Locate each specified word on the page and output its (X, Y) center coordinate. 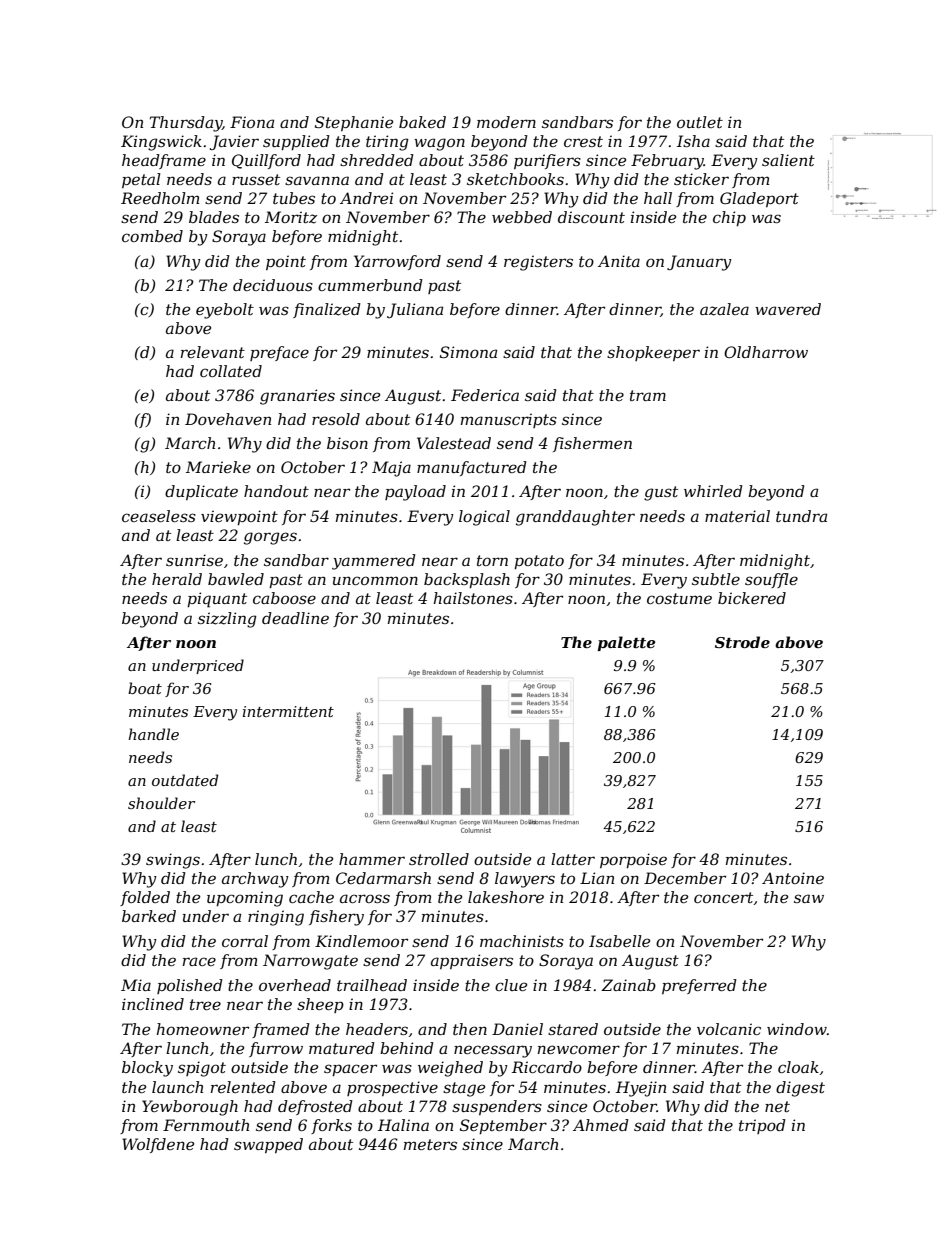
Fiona (252, 122)
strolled (439, 859)
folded (145, 898)
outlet (700, 122)
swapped (268, 1145)
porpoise (633, 860)
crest (583, 141)
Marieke (218, 467)
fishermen (592, 444)
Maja (391, 469)
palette (626, 643)
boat (145, 688)
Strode (742, 642)
